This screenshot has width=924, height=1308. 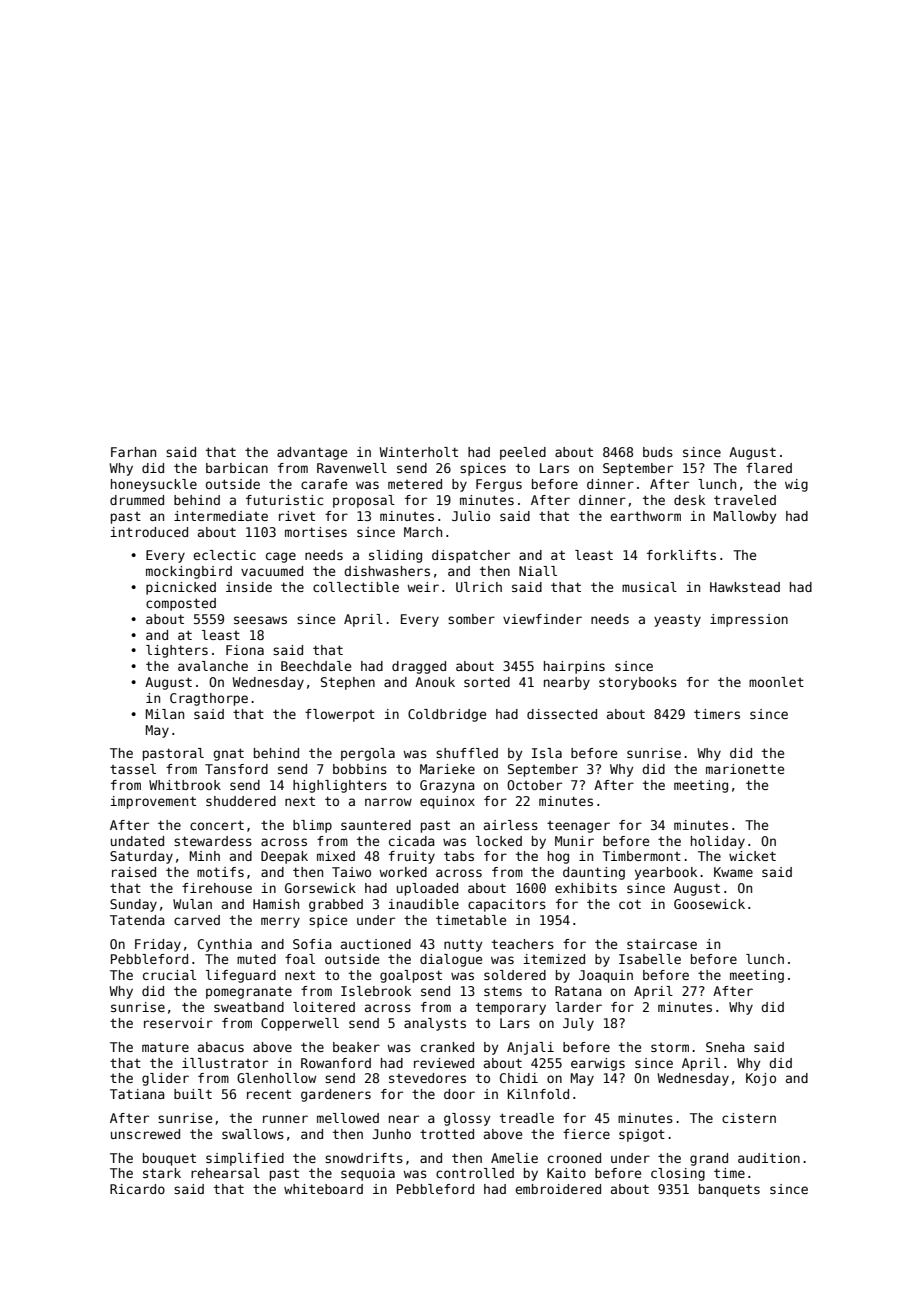 What do you see at coordinates (725, 1047) in the screenshot?
I see `Sneha` at bounding box center [725, 1047].
